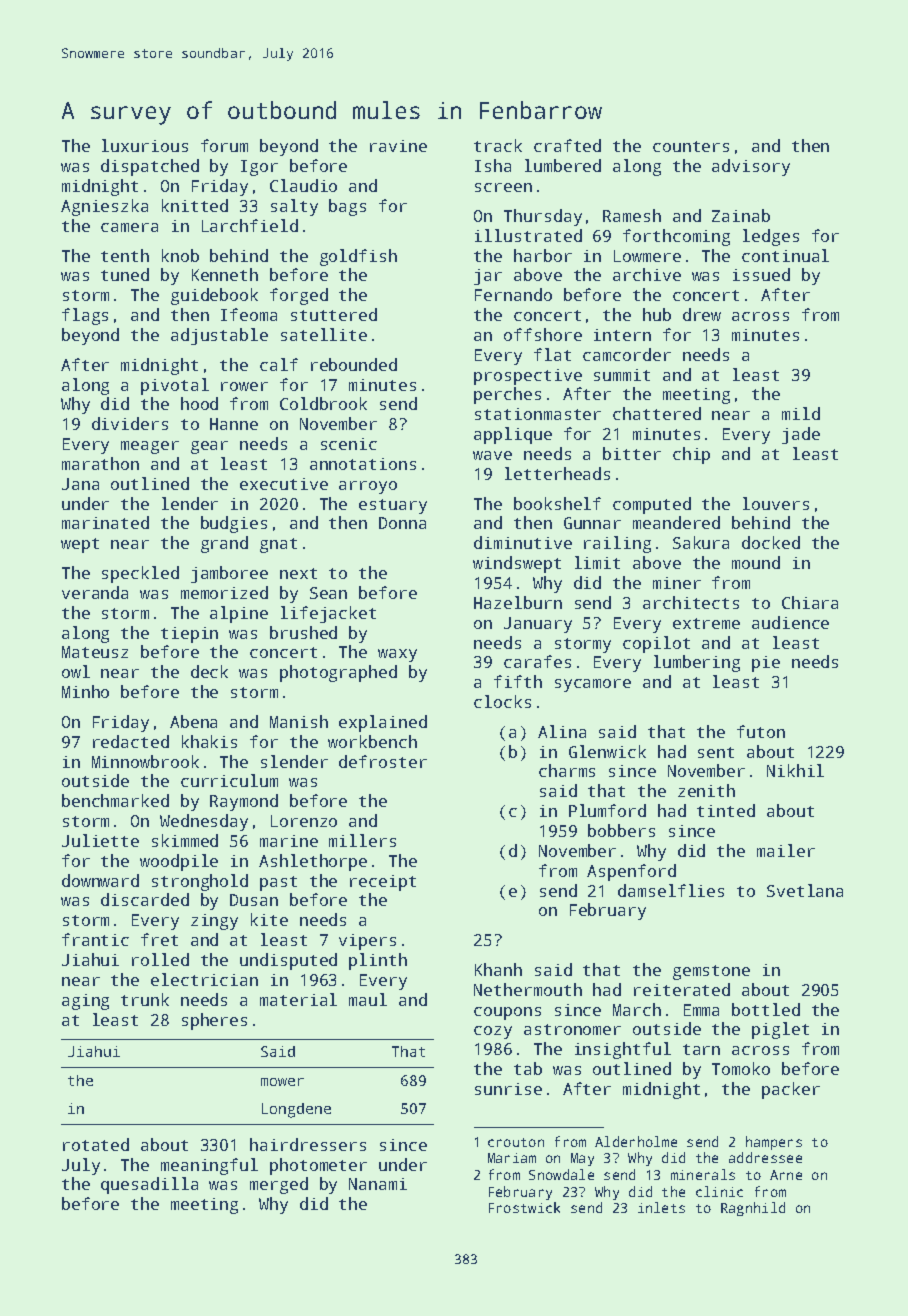 The image size is (908, 1316). Describe the element at coordinates (671, 890) in the document. I see `damselflies` at that location.
